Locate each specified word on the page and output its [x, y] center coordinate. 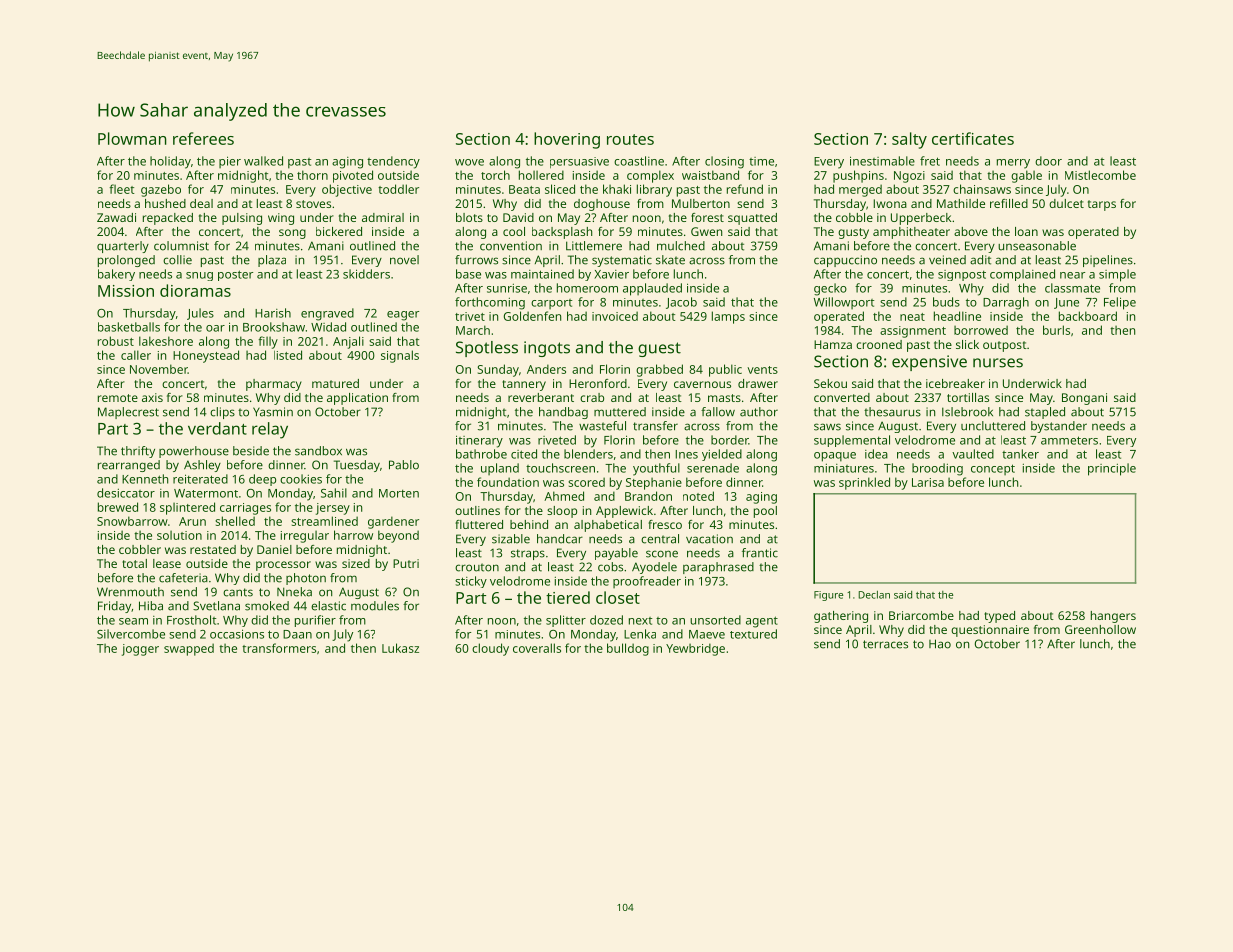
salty [909, 140]
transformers [279, 648]
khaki [617, 189]
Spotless [487, 349]
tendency [393, 162]
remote [118, 398]
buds [946, 302]
